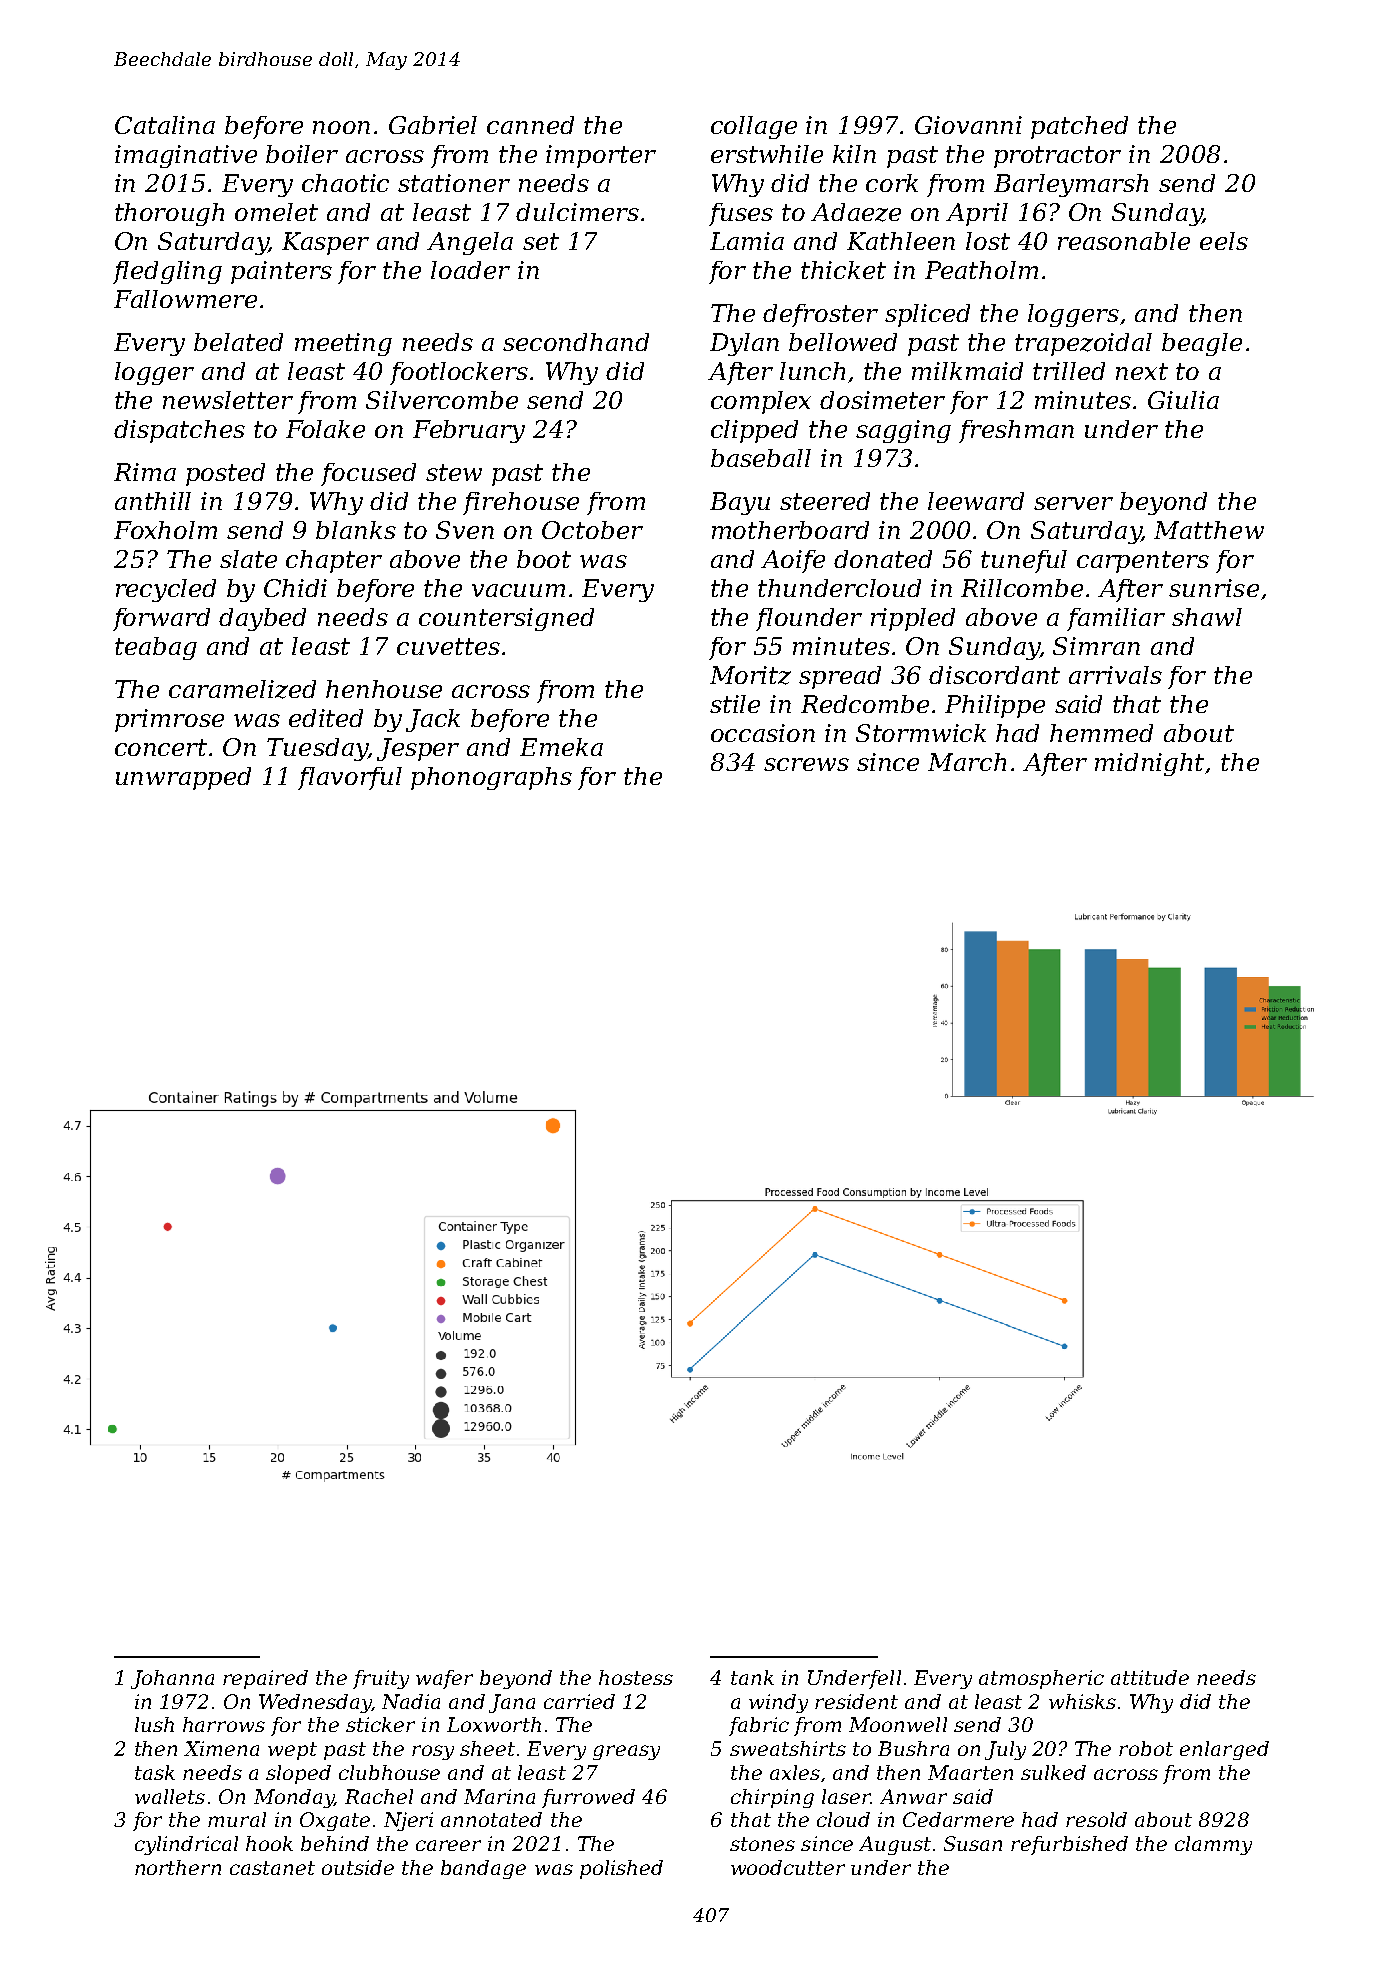 This screenshot has height=1969, width=1386. Describe the element at coordinates (1209, 530) in the screenshot. I see `Matthew` at that location.
